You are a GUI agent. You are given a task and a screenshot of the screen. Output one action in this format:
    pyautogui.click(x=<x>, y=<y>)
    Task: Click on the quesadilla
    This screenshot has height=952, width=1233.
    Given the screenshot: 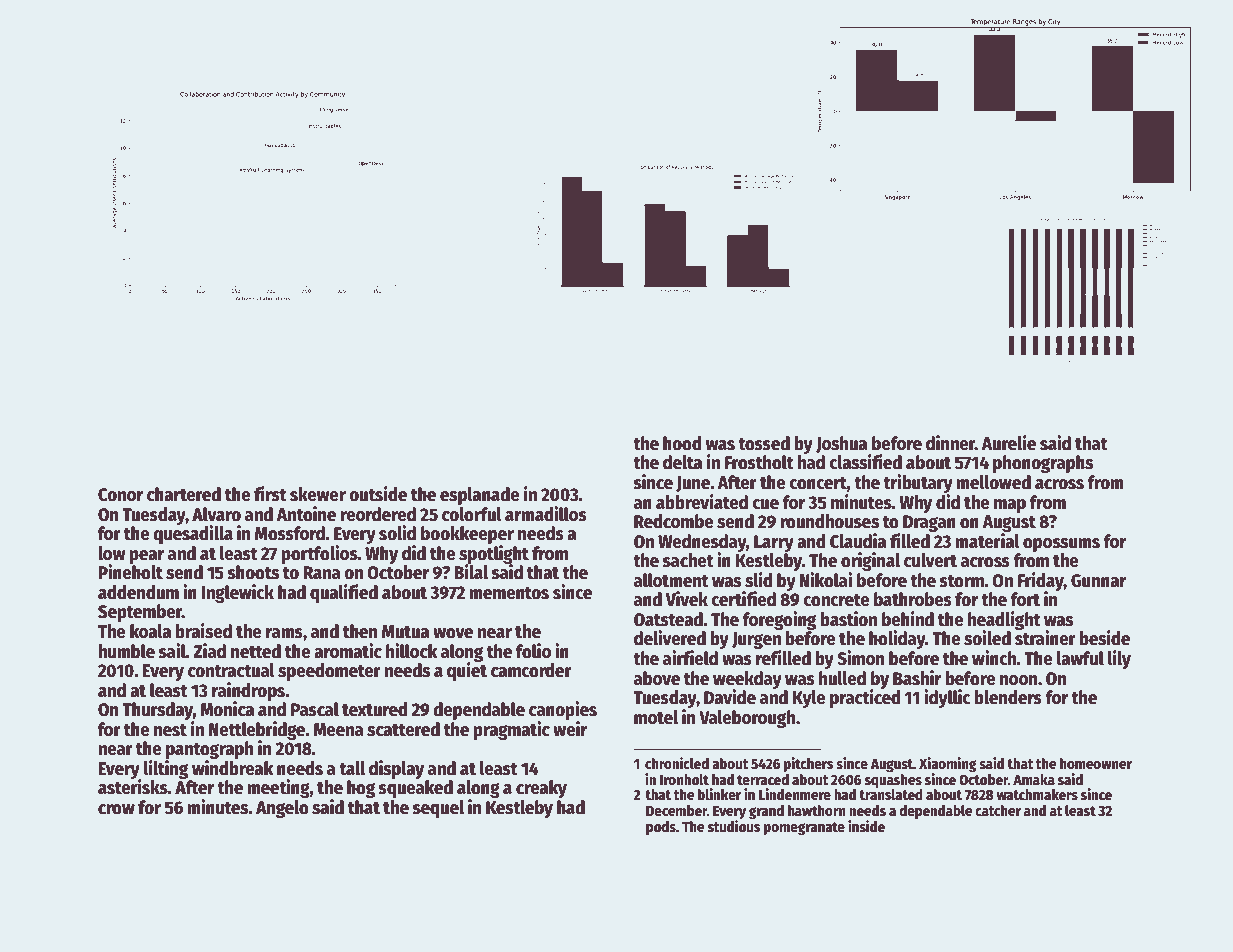 What is the action you would take?
    pyautogui.click(x=193, y=534)
